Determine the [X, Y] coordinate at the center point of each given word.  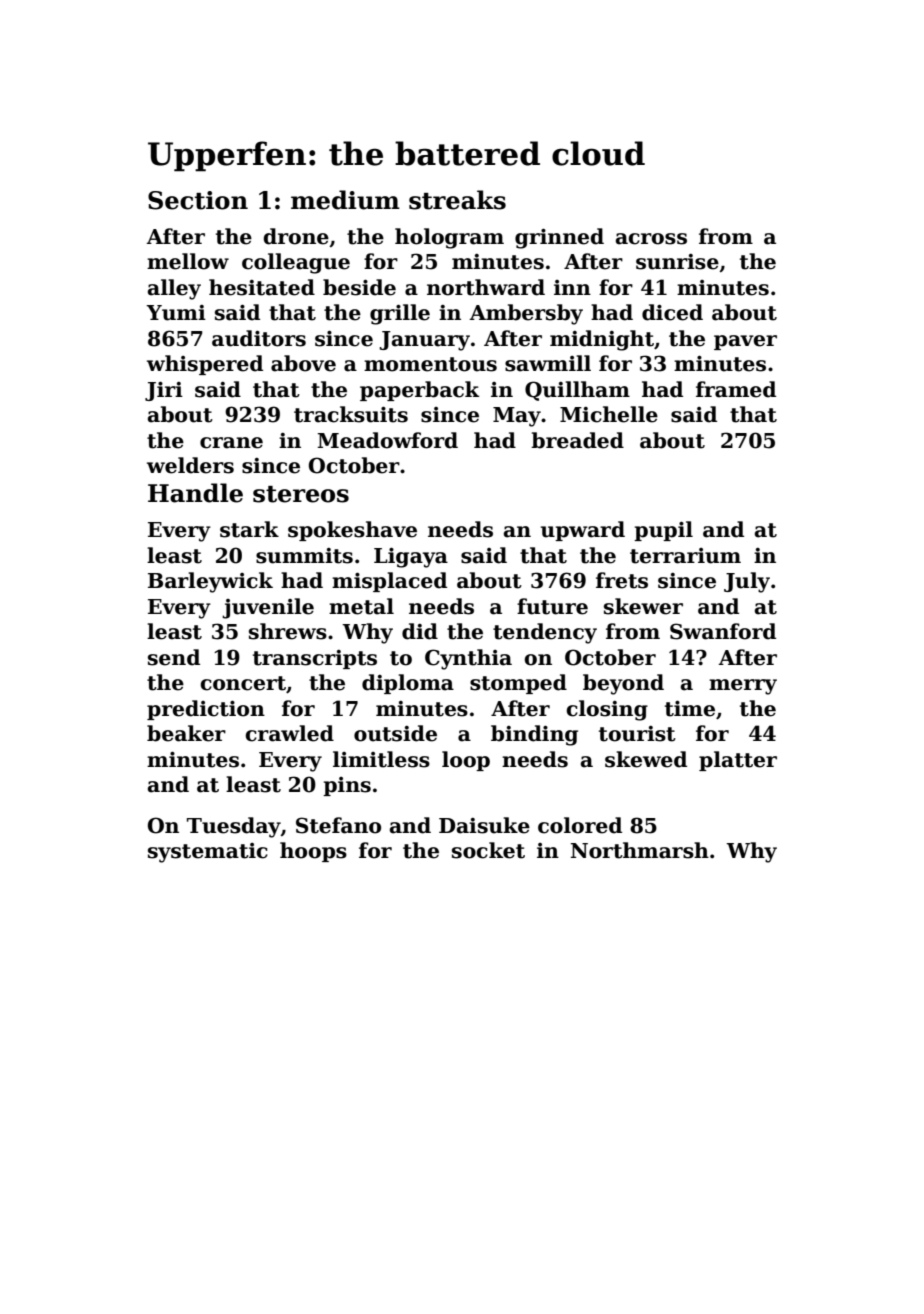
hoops [313, 852]
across [651, 239]
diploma [408, 684]
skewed [646, 759]
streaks [457, 200]
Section [198, 200]
